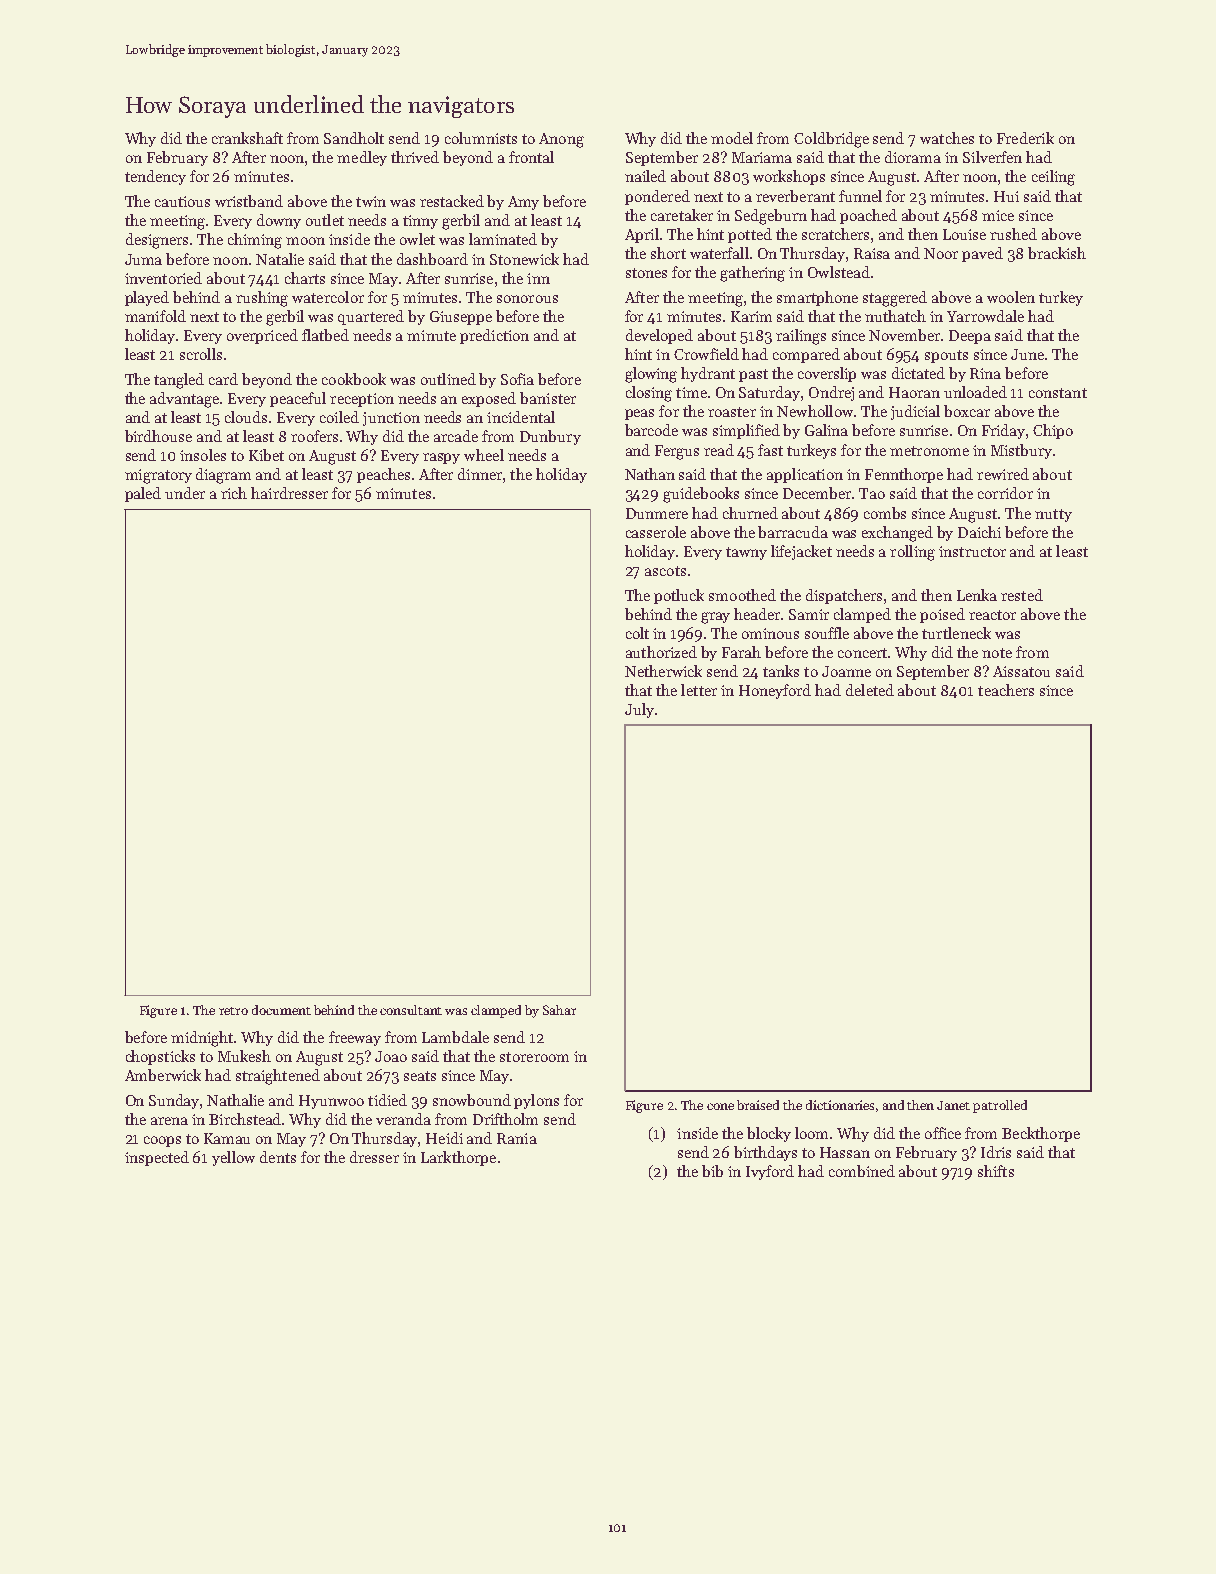 This screenshot has width=1216, height=1574. Describe the element at coordinates (637, 633) in the screenshot. I see `colt` at that location.
